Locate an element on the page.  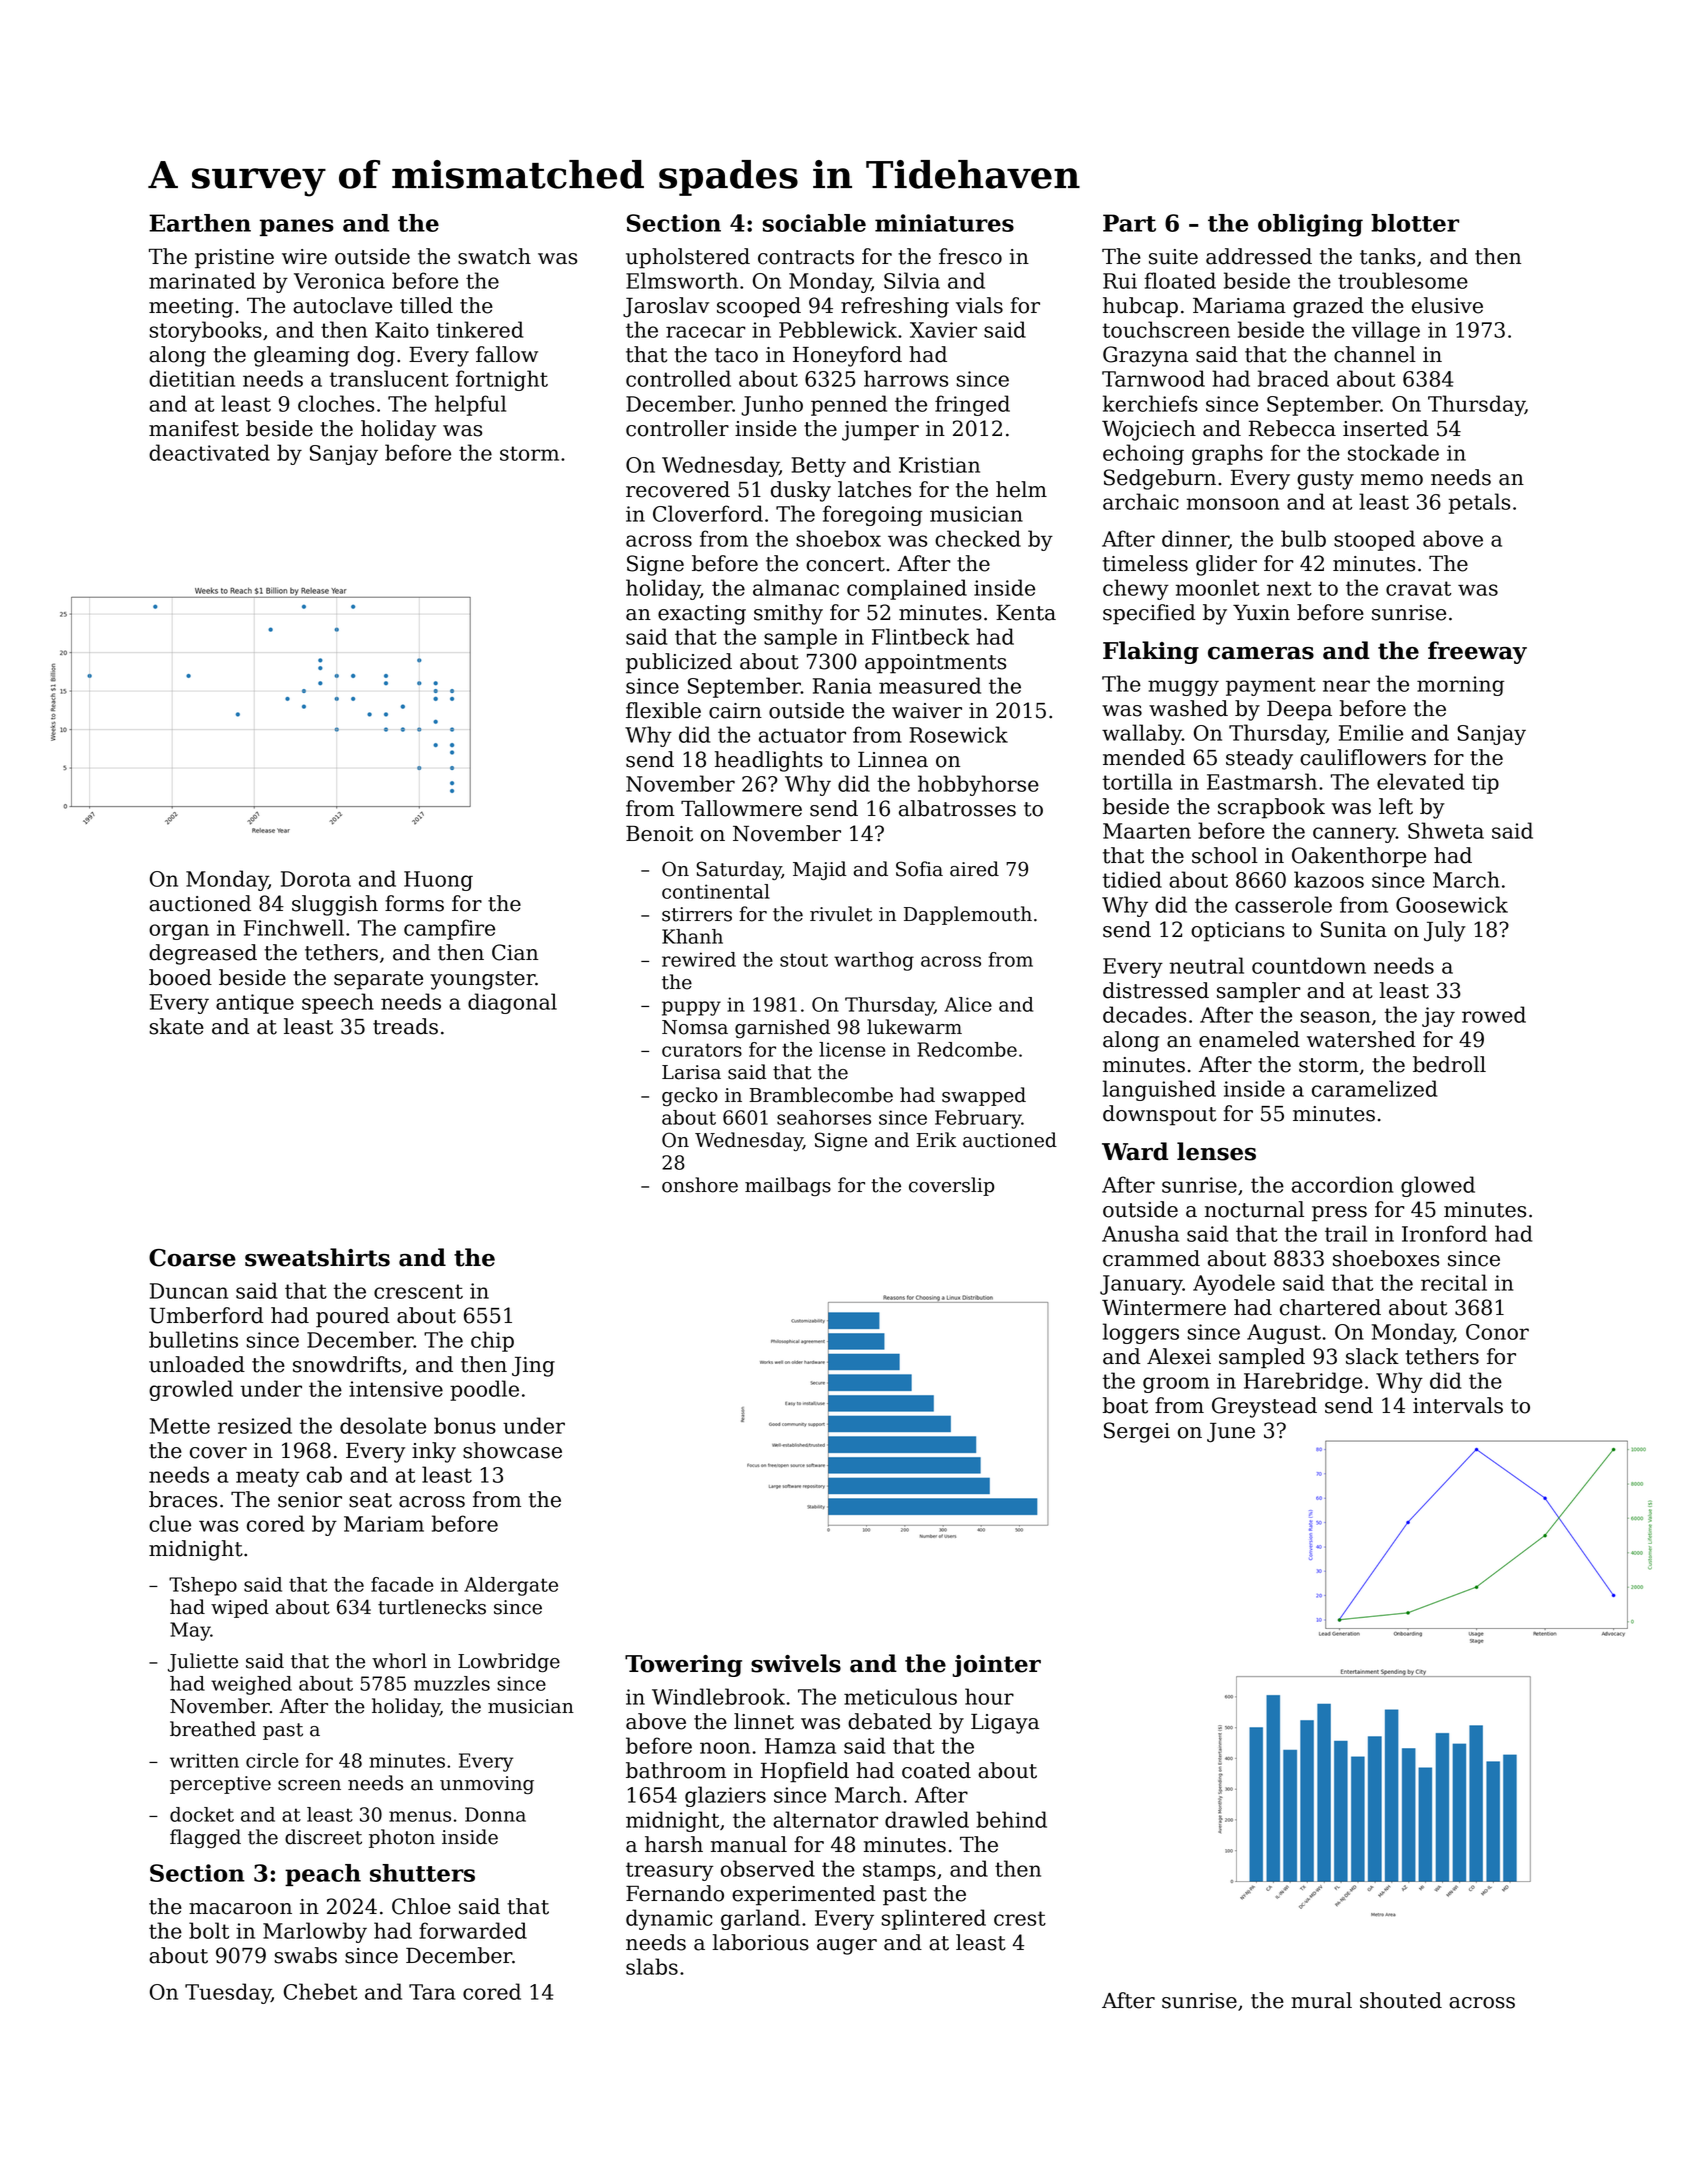
Deepa is located at coordinates (1299, 711).
